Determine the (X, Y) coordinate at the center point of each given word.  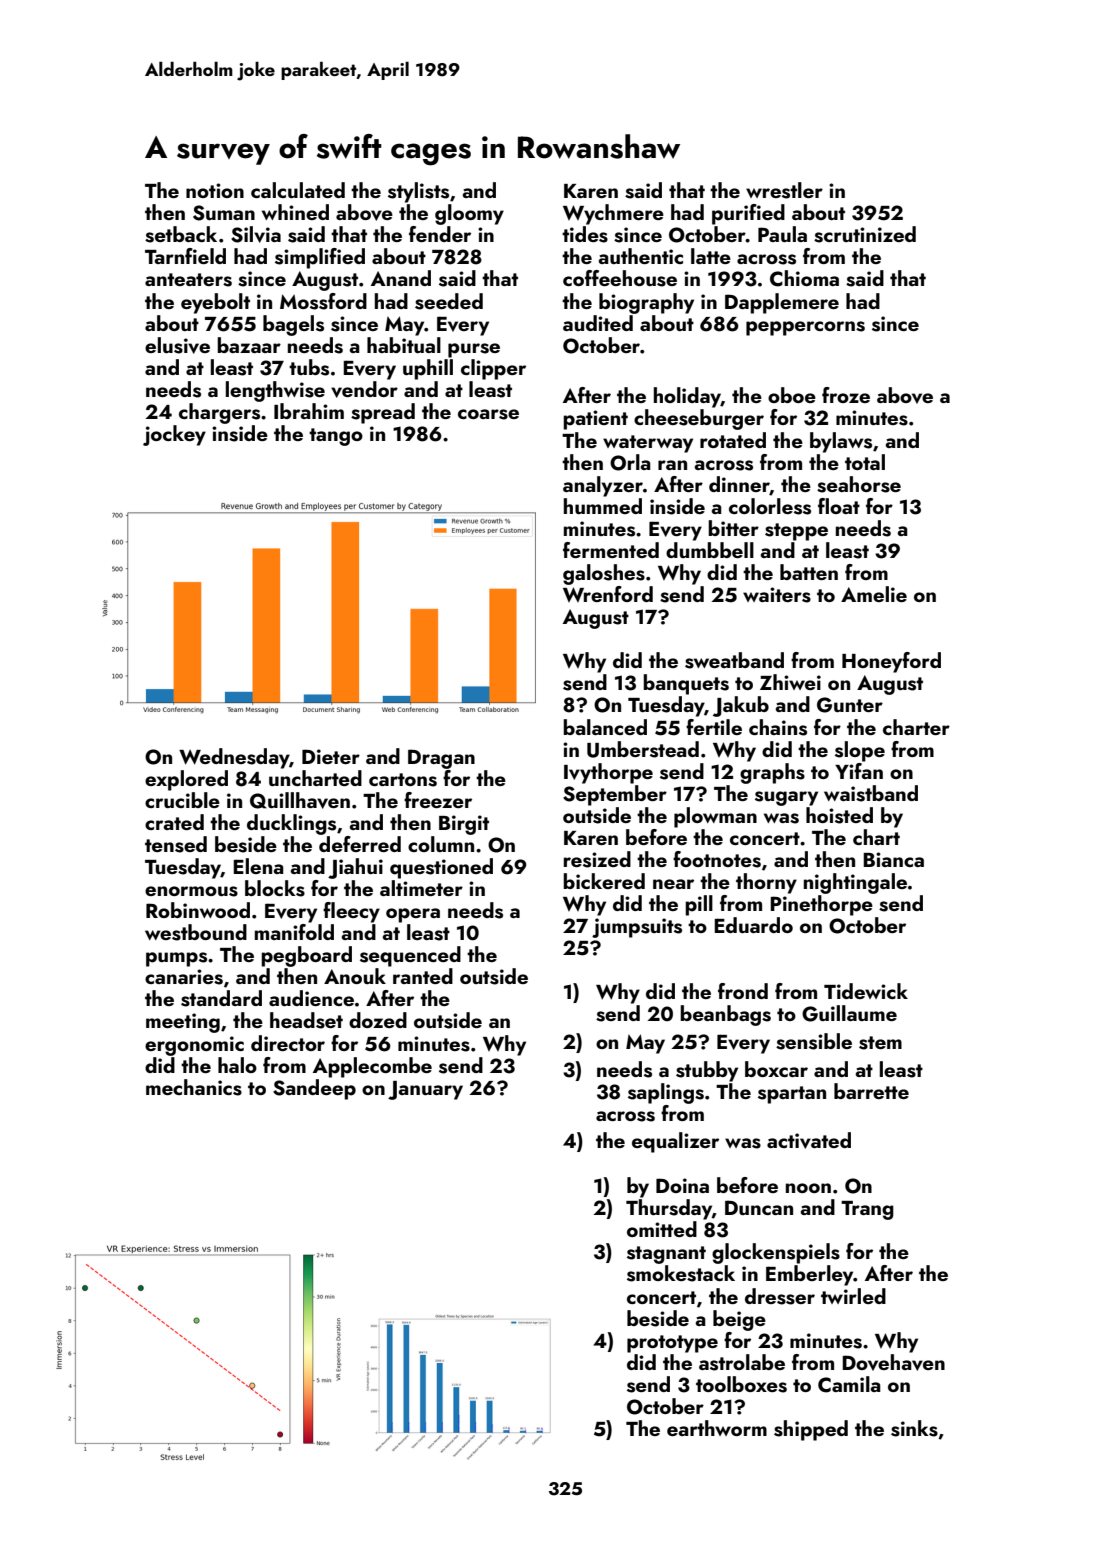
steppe (796, 532)
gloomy (469, 214)
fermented (611, 550)
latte (711, 256)
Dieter (331, 756)
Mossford (323, 301)
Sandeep (314, 1089)
